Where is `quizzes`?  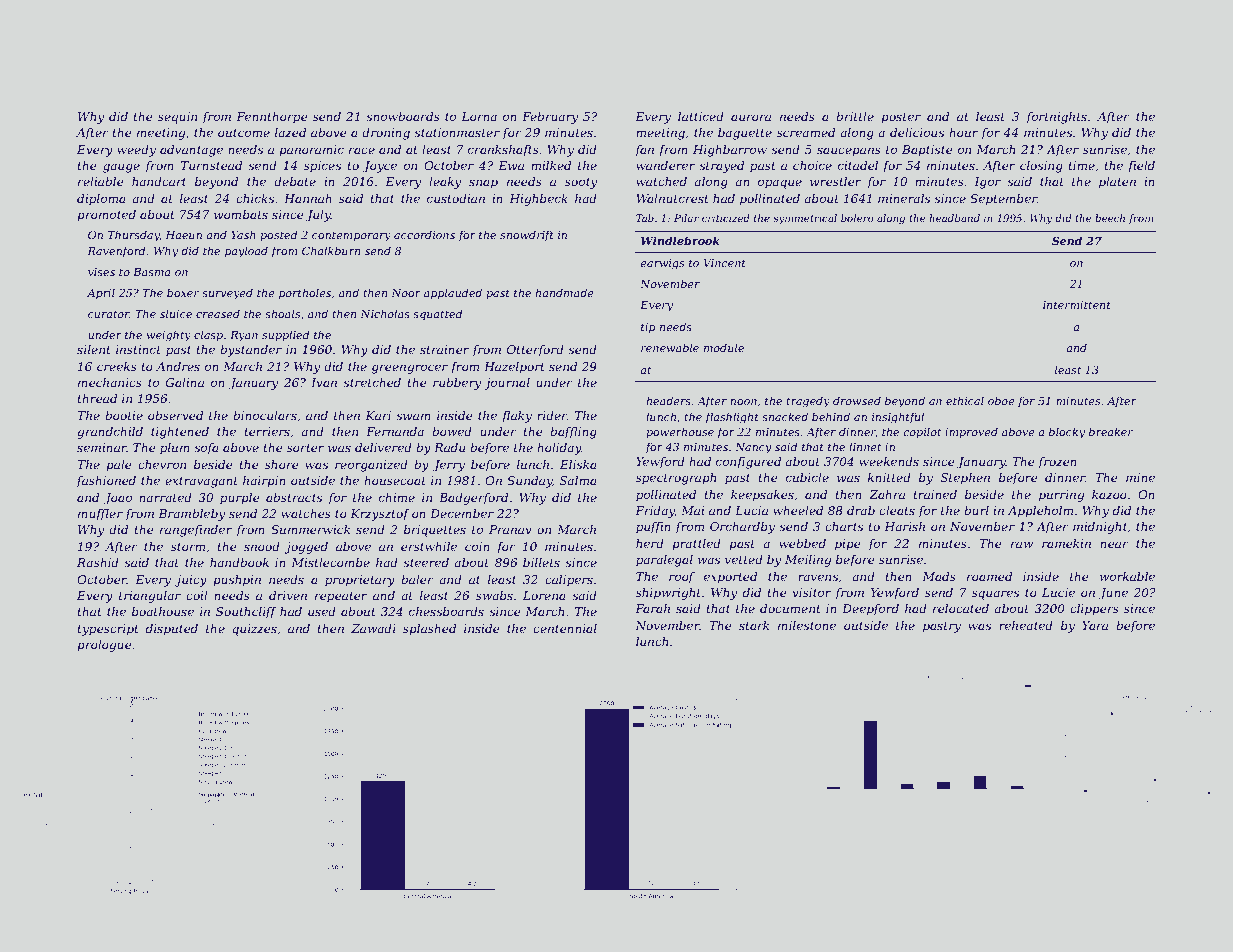 quizzes is located at coordinates (254, 630).
